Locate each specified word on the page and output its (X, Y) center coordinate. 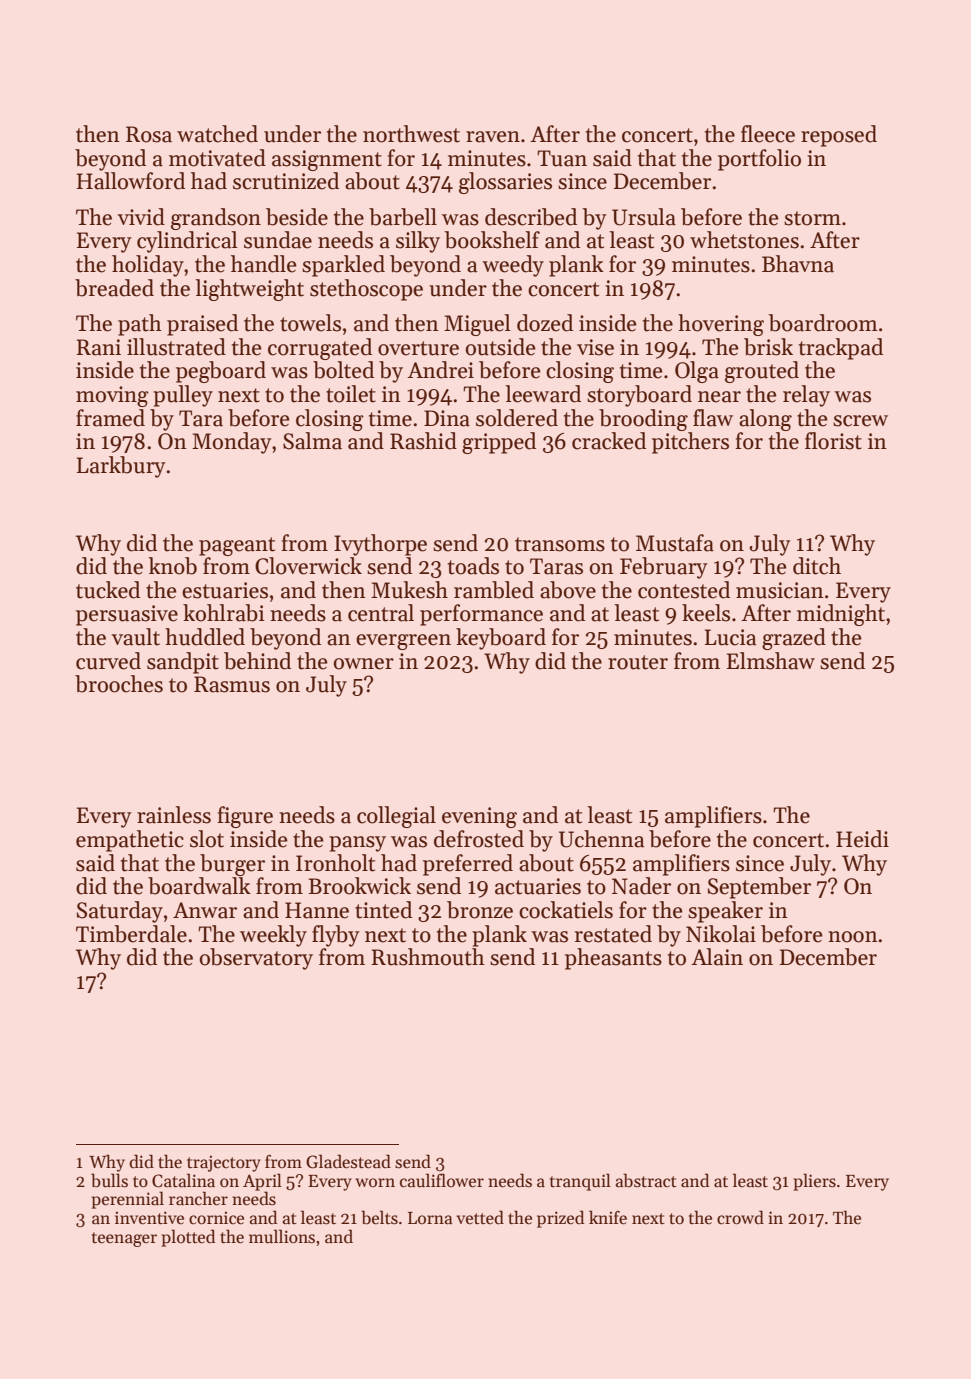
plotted (188, 1238)
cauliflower (442, 1180)
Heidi (862, 839)
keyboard (501, 639)
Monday (232, 443)
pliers (815, 1182)
